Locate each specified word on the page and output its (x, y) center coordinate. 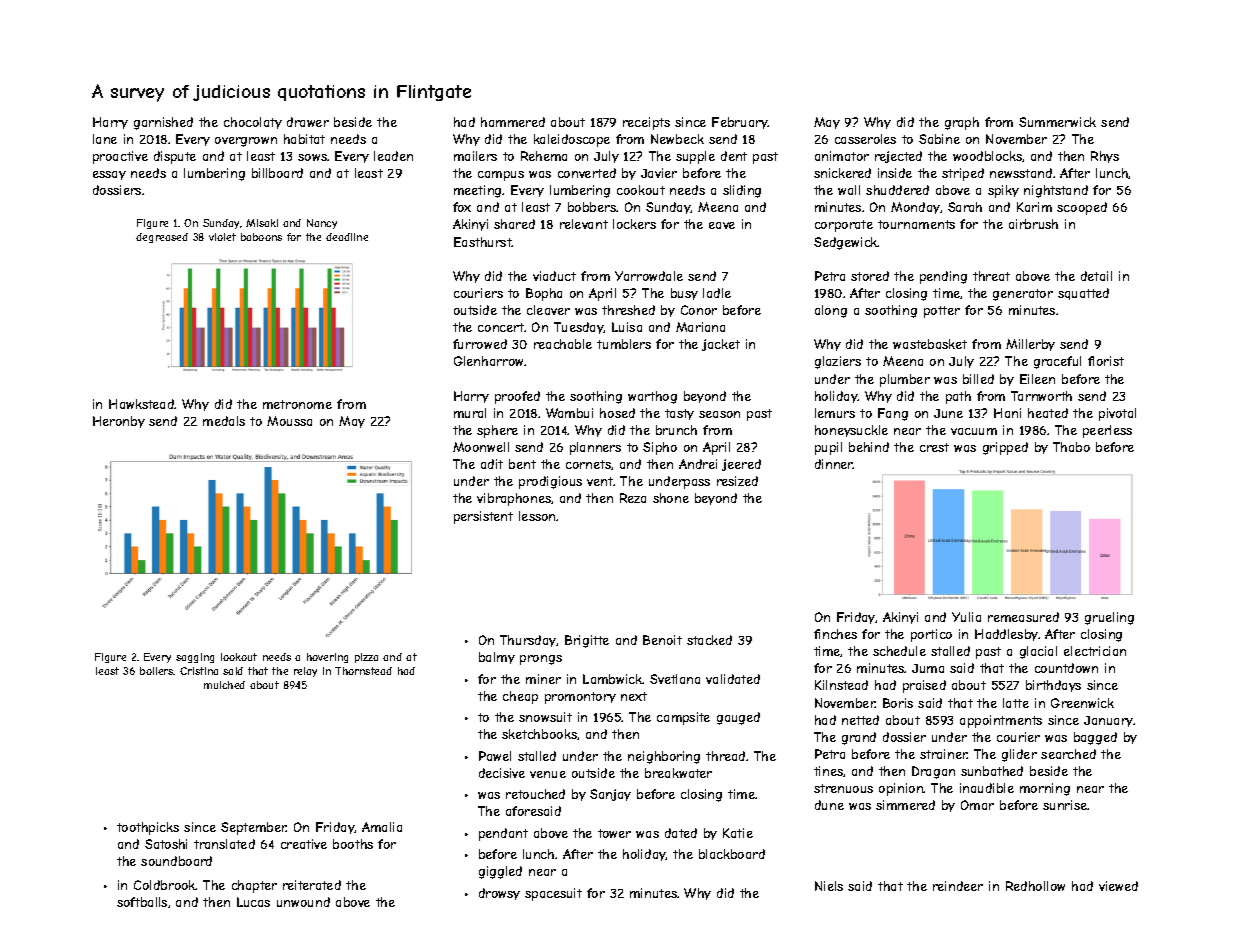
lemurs (835, 413)
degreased (162, 238)
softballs (142, 902)
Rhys (1105, 157)
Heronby (119, 422)
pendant (503, 834)
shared (514, 224)
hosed (617, 413)
